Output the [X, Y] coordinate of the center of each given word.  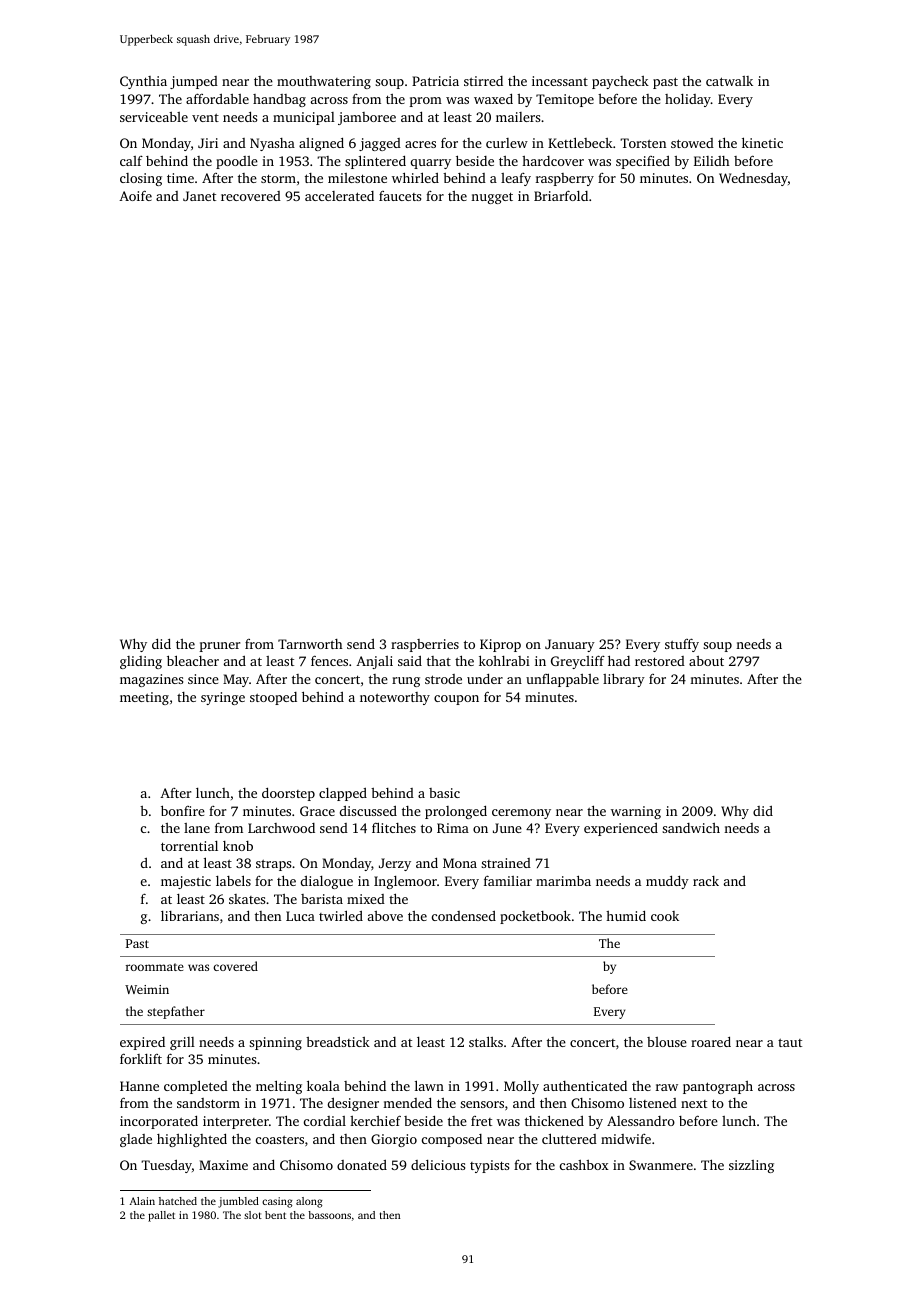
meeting [144, 698]
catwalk [729, 81]
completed [196, 1087]
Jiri [208, 143]
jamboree [367, 118]
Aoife [135, 195]
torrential [189, 846]
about [706, 661]
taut [790, 1043]
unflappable [562, 680]
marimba [563, 880]
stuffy [682, 645]
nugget [492, 198]
